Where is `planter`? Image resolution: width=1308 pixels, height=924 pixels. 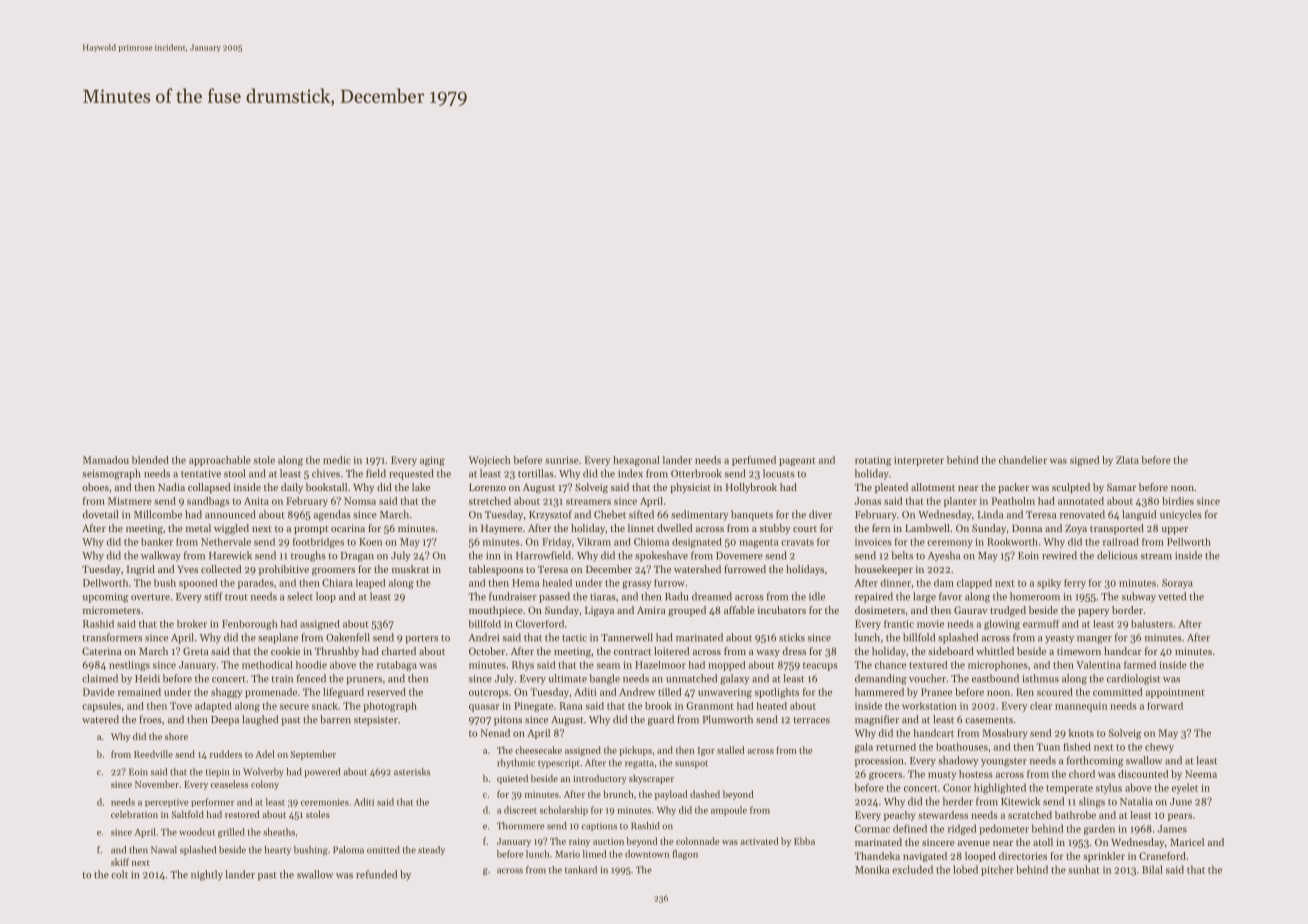
planter is located at coordinates (960, 502).
